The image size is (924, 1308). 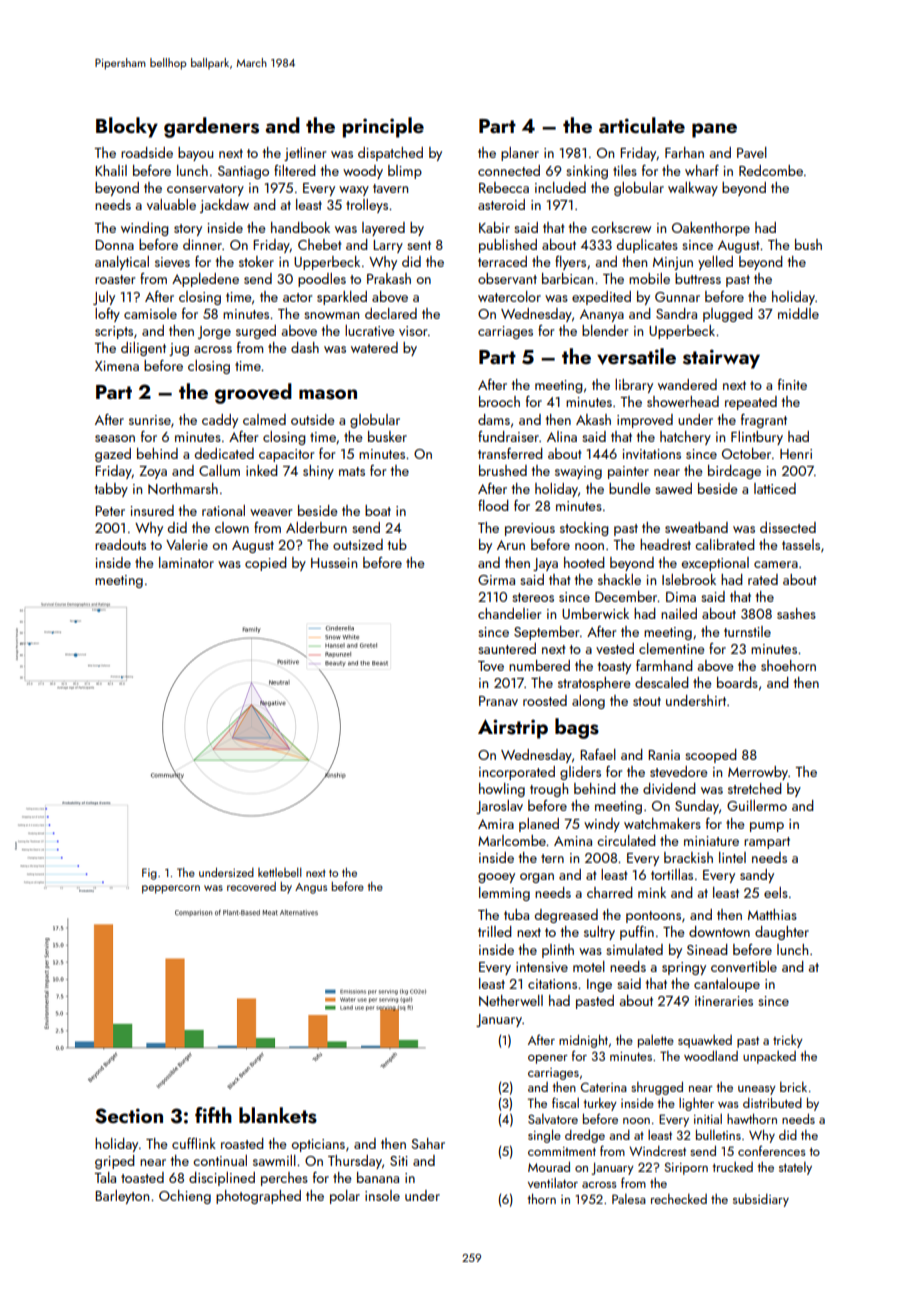 What do you see at coordinates (120, 544) in the page?
I see `readouts` at bounding box center [120, 544].
